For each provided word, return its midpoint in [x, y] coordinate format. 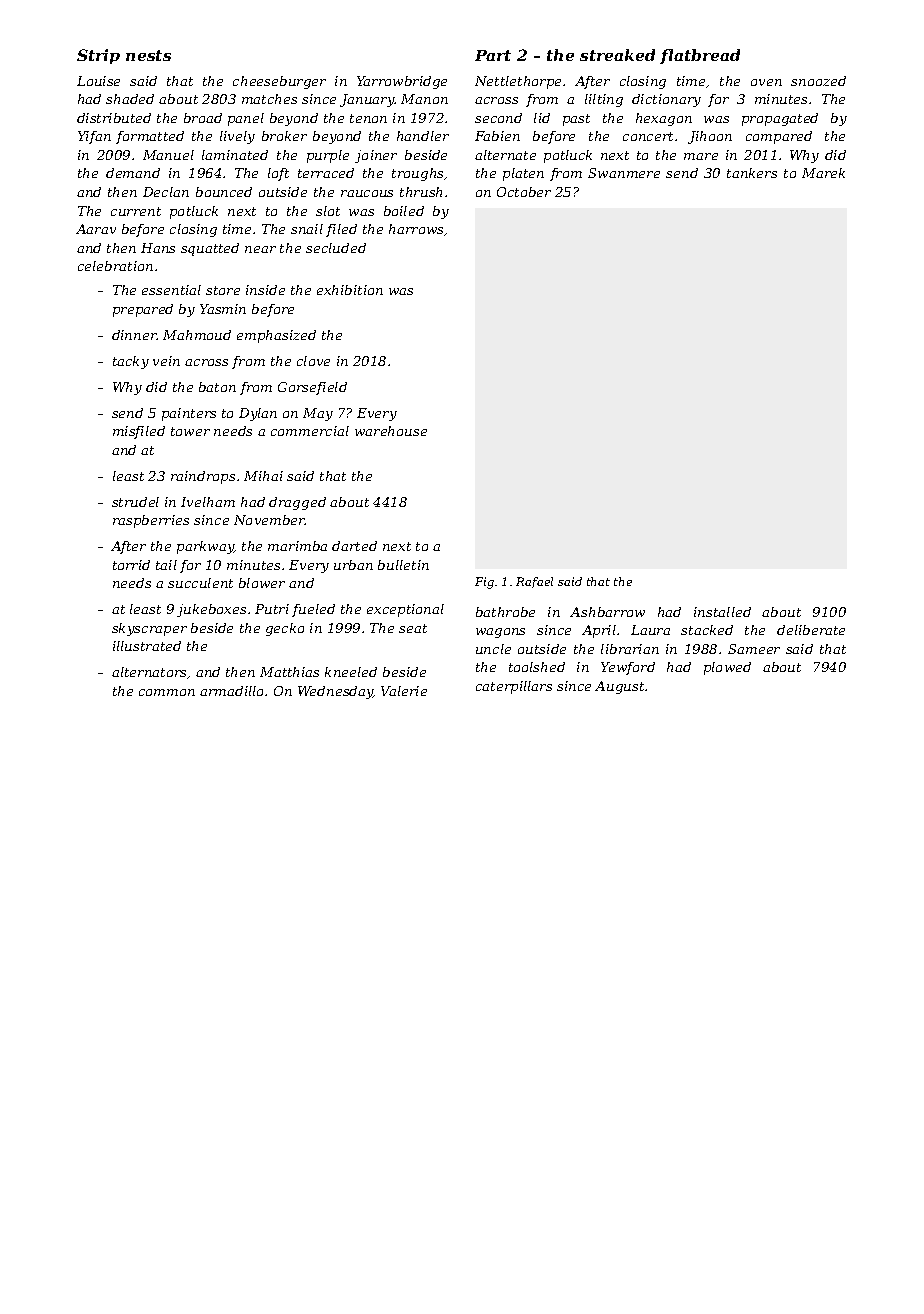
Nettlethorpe [518, 82]
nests [148, 55]
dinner [134, 335]
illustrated [147, 646]
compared [779, 137]
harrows [416, 229]
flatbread [700, 56]
